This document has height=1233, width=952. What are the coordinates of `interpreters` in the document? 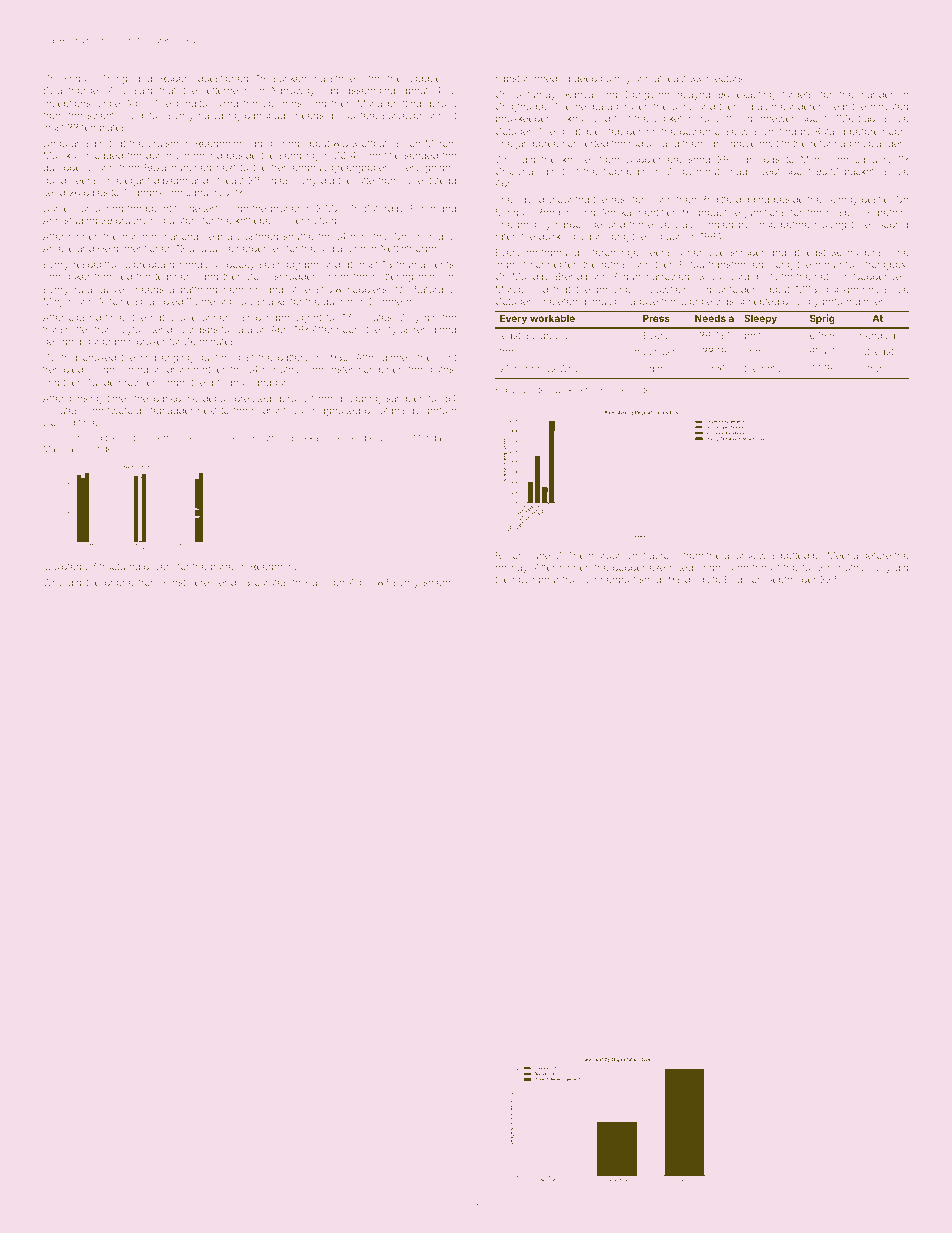 It's located at (635, 390).
